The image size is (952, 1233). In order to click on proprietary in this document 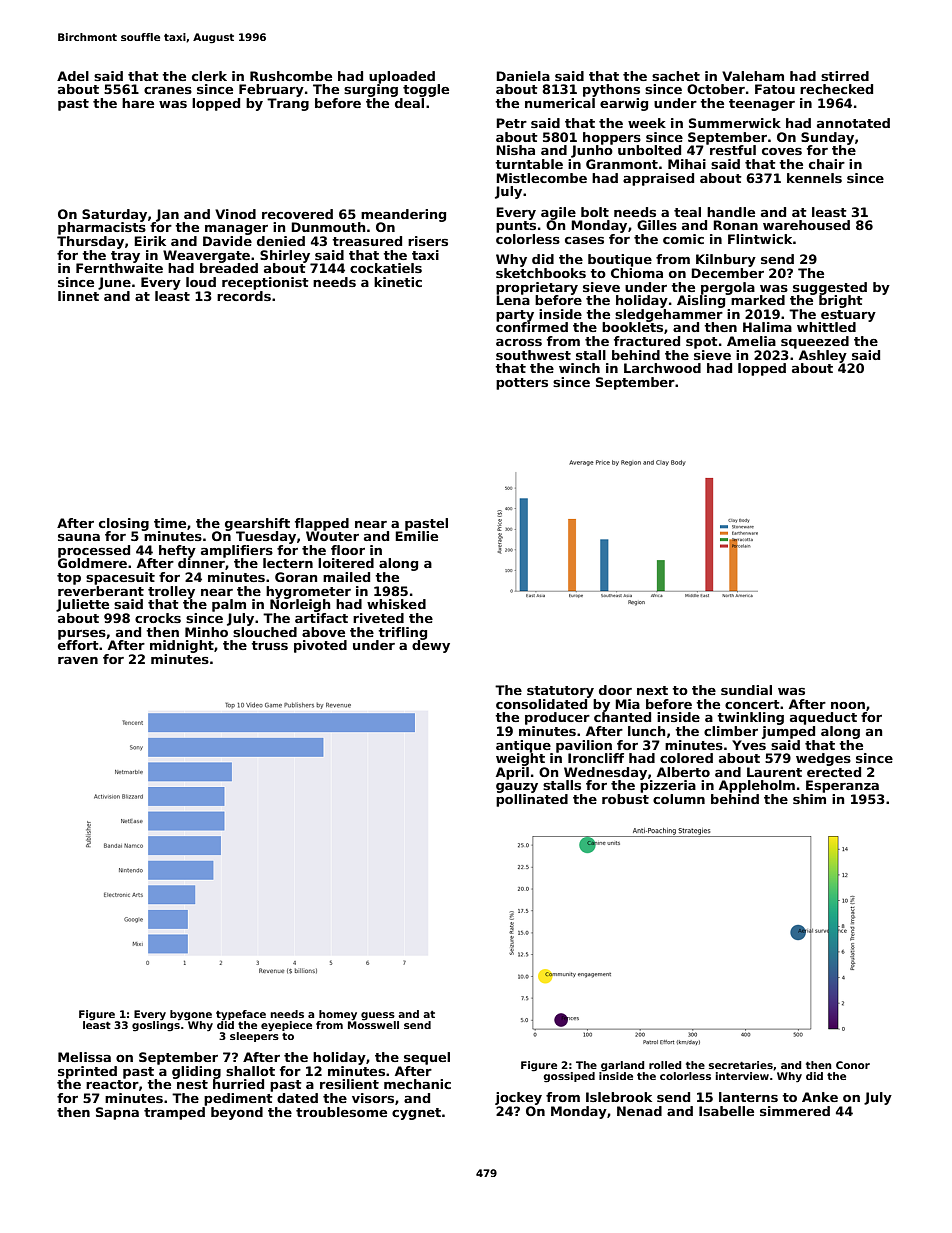, I will do `click(537, 288)`.
